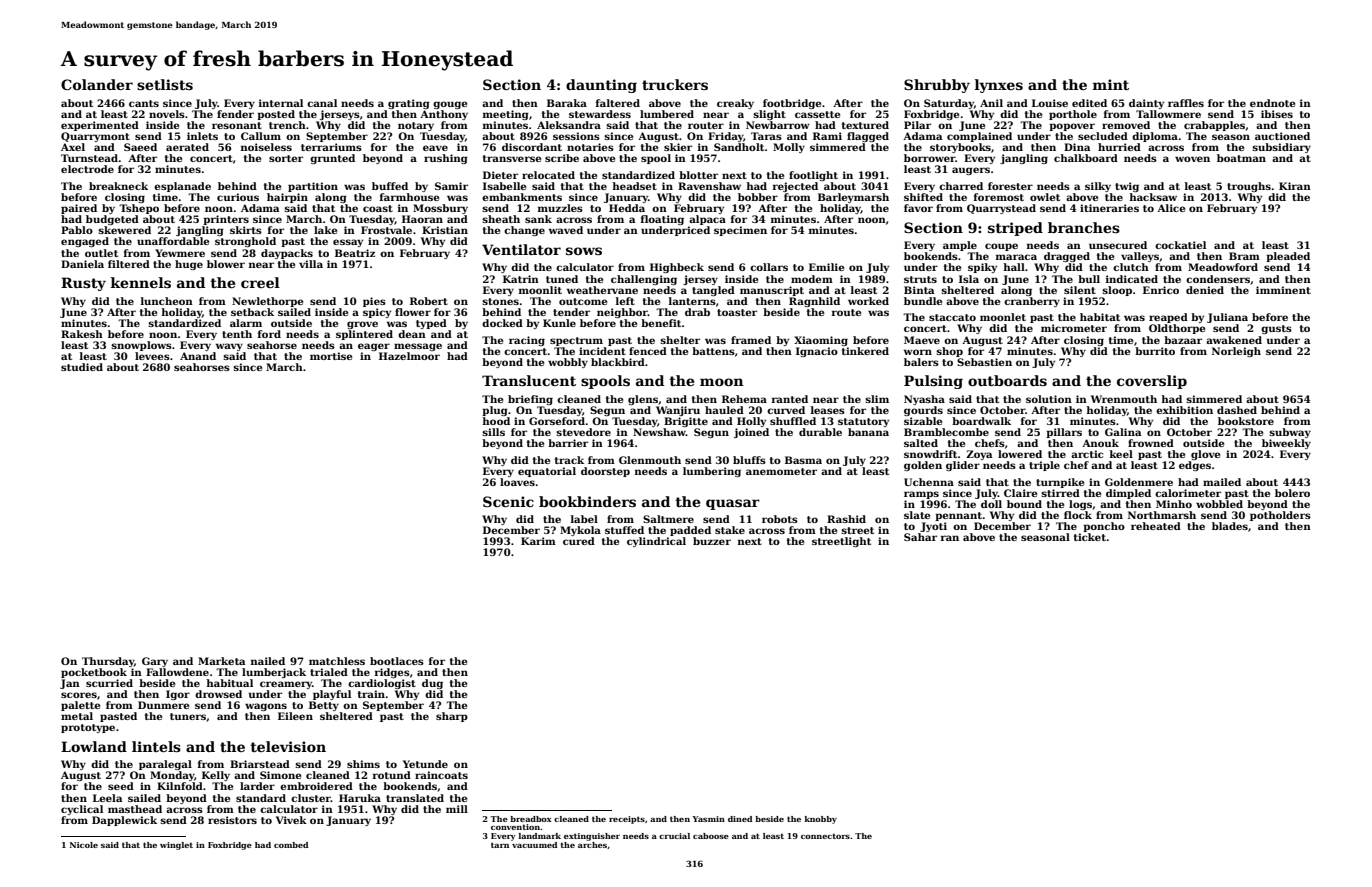  I want to click on setlists, so click(165, 84).
